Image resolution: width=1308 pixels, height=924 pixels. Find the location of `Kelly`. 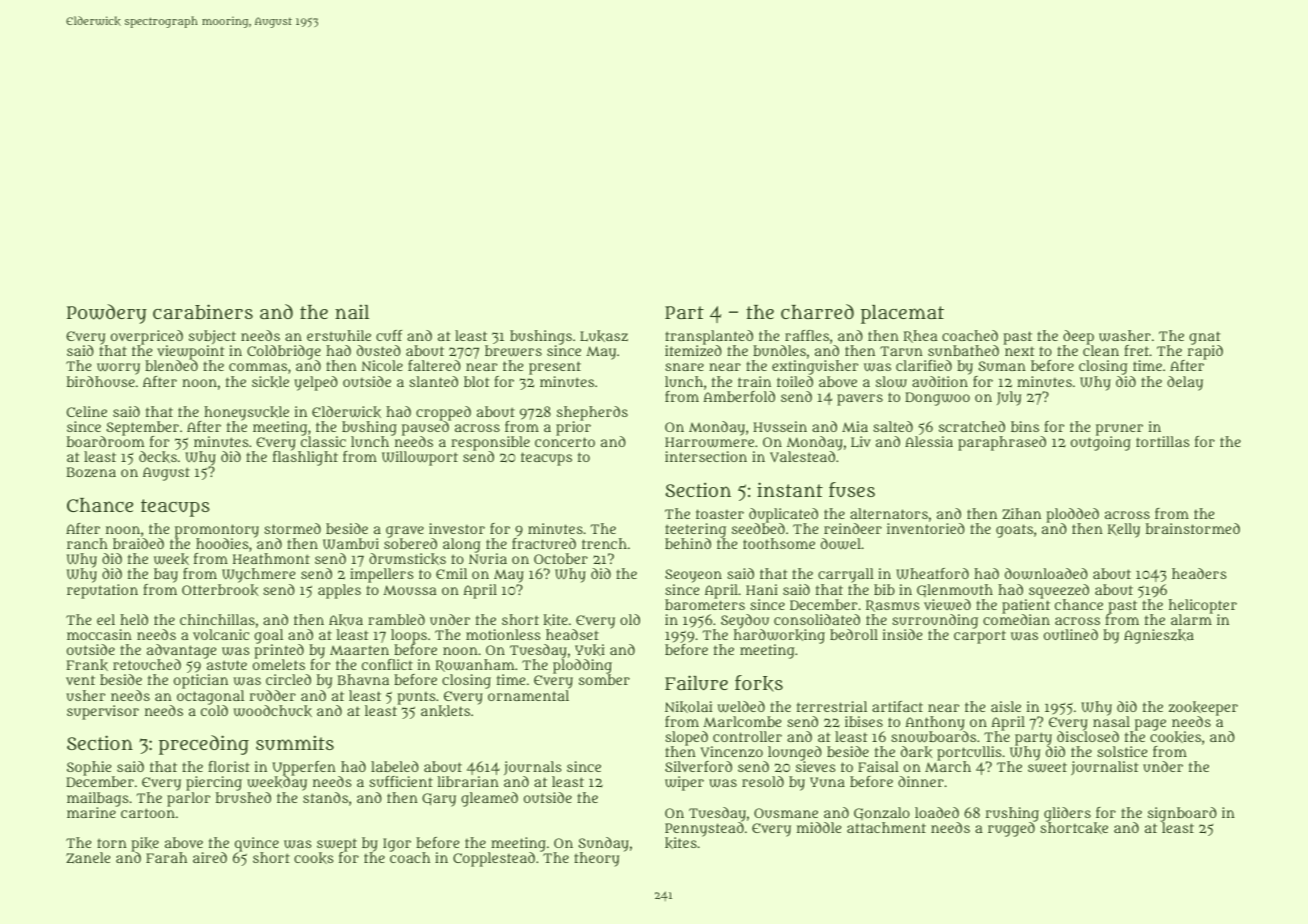

Kelly is located at coordinates (1124, 530).
